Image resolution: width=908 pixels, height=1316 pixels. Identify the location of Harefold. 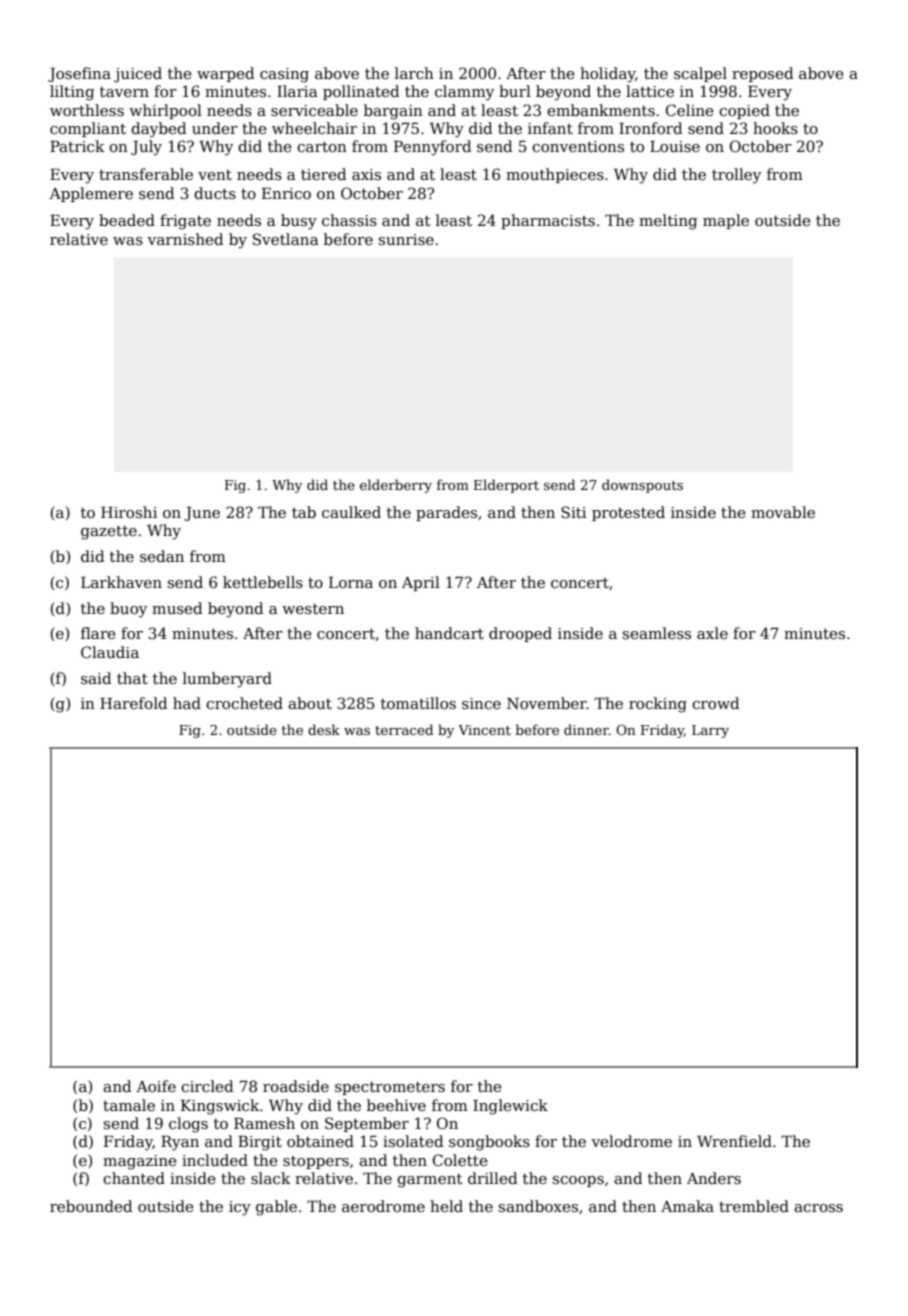
(134, 703).
